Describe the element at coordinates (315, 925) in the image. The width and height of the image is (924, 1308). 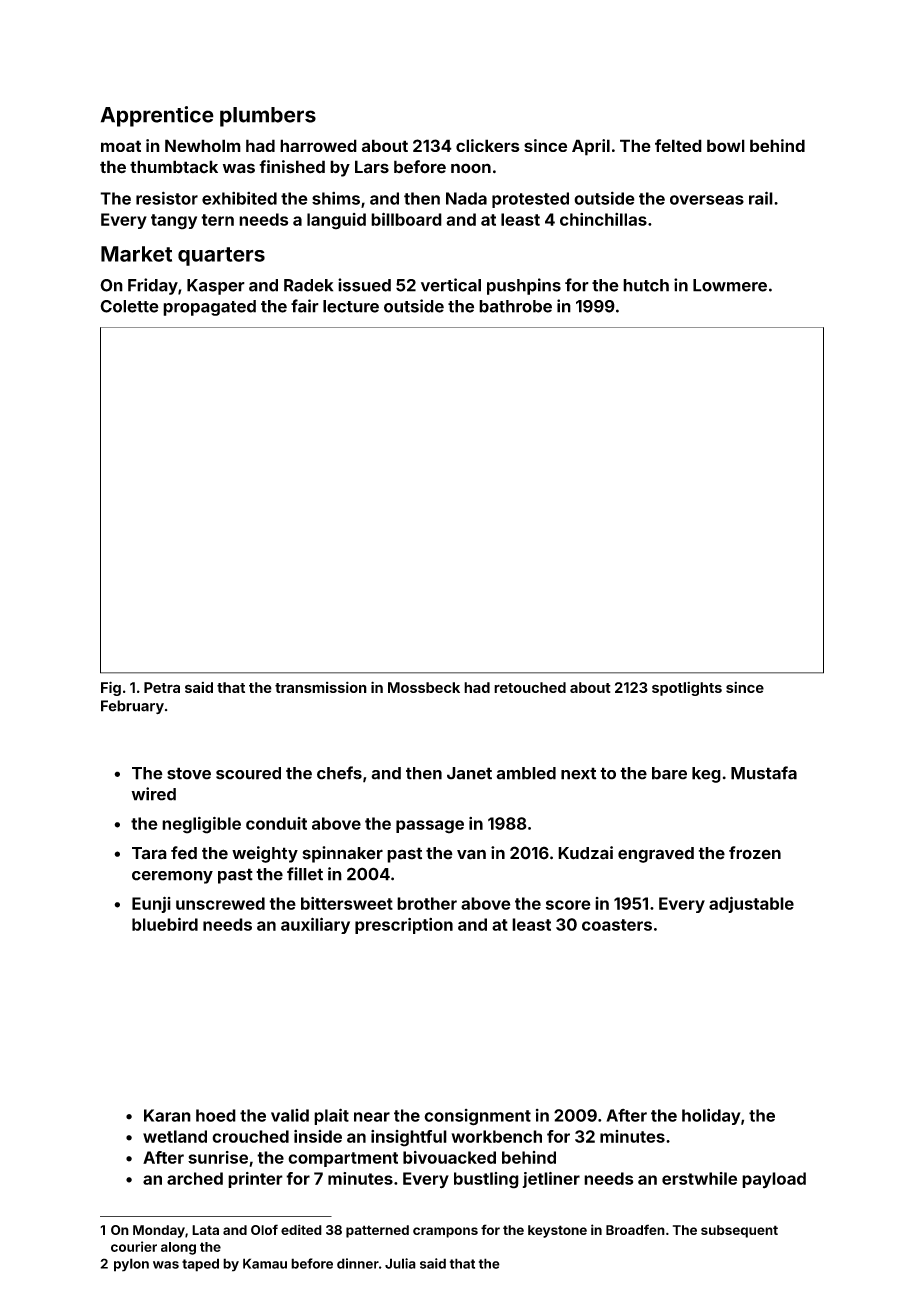
I see `auxiliary` at that location.
